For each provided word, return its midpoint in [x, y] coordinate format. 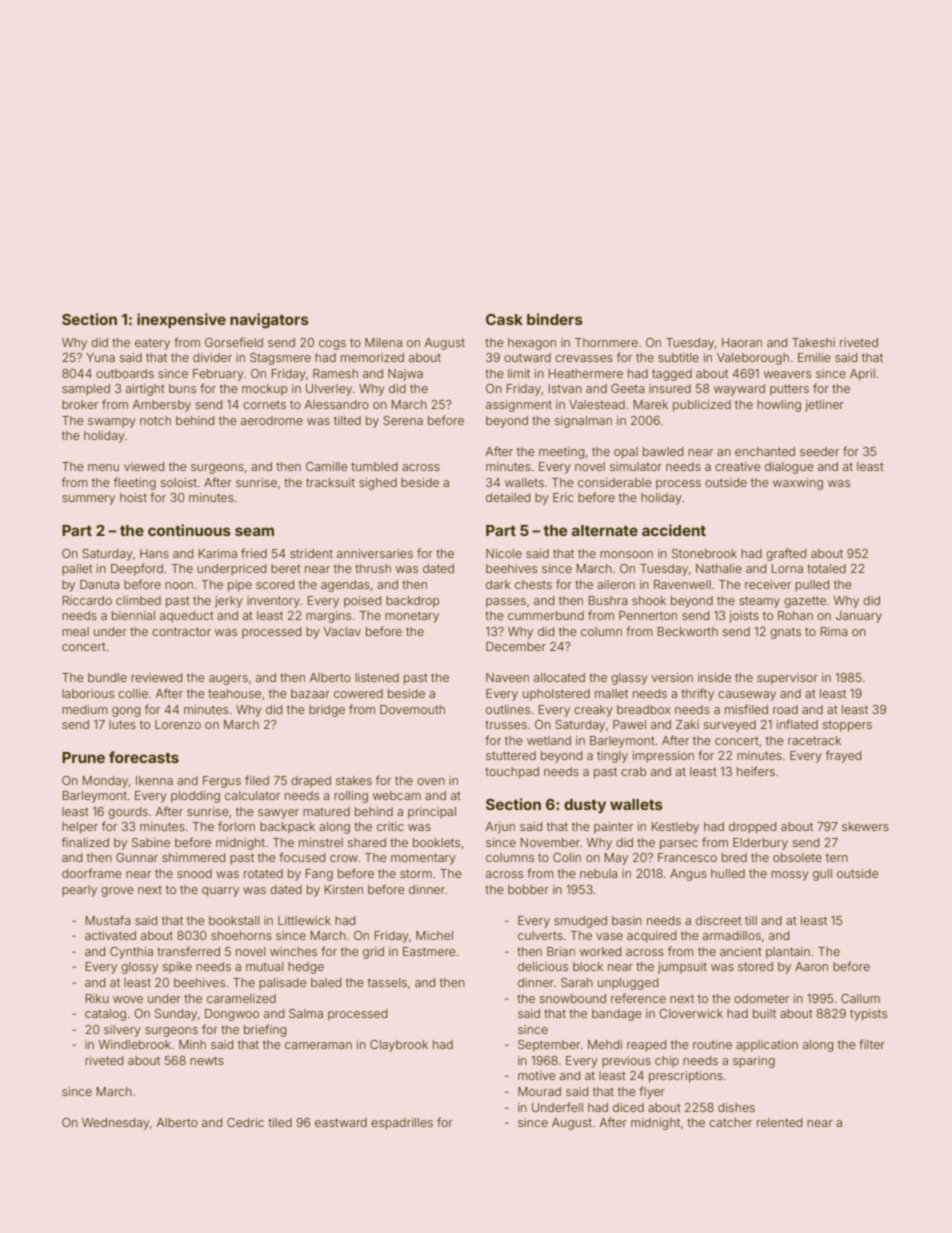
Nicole [504, 553]
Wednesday [116, 1124]
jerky [229, 602]
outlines [508, 709]
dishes [736, 1107]
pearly [79, 891]
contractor [181, 631]
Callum [860, 998]
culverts [540, 935]
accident [674, 530]
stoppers [847, 726]
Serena [403, 420]
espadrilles [402, 1124]
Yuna [100, 357]
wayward [739, 390]
